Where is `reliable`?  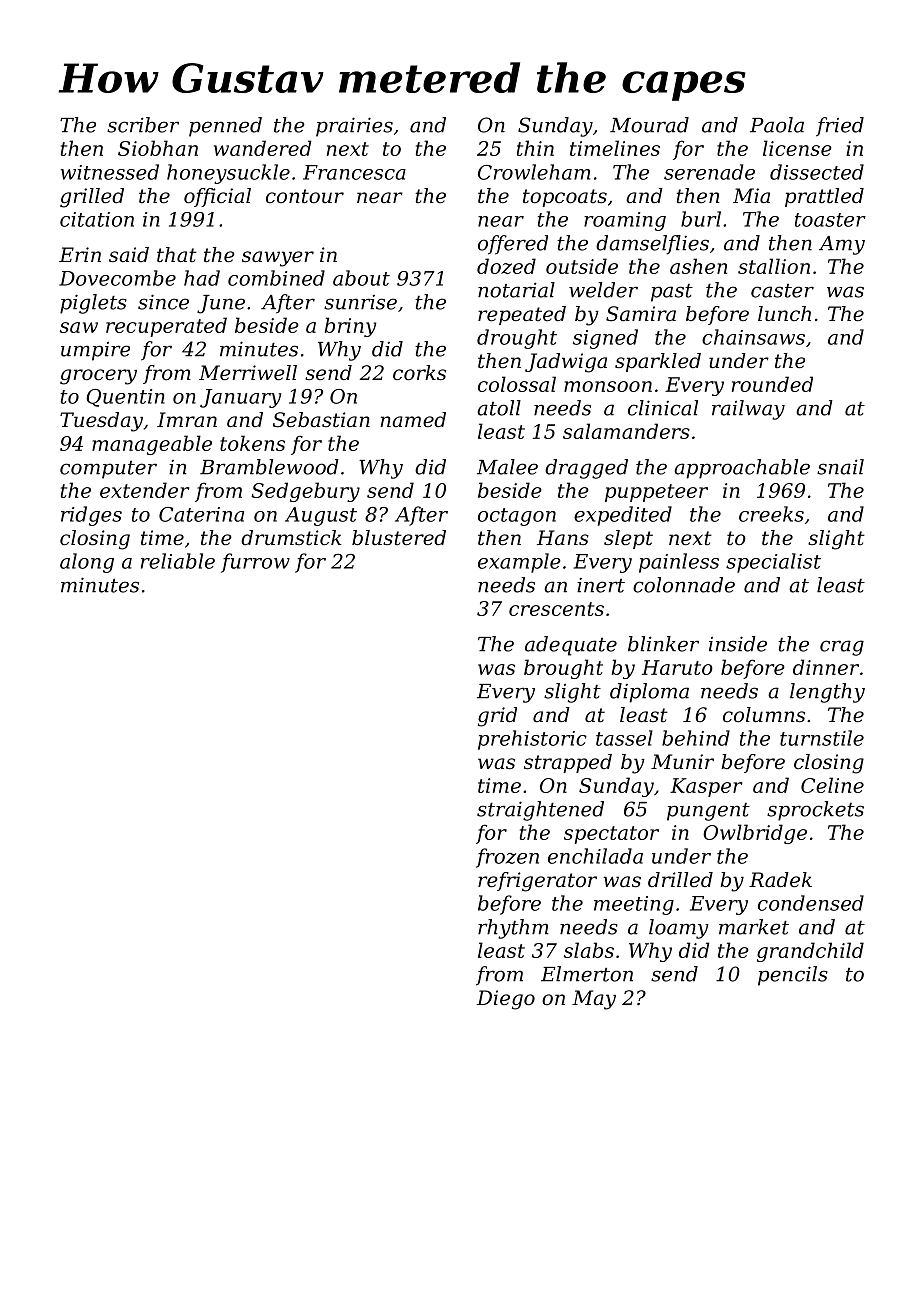 reliable is located at coordinates (178, 561).
